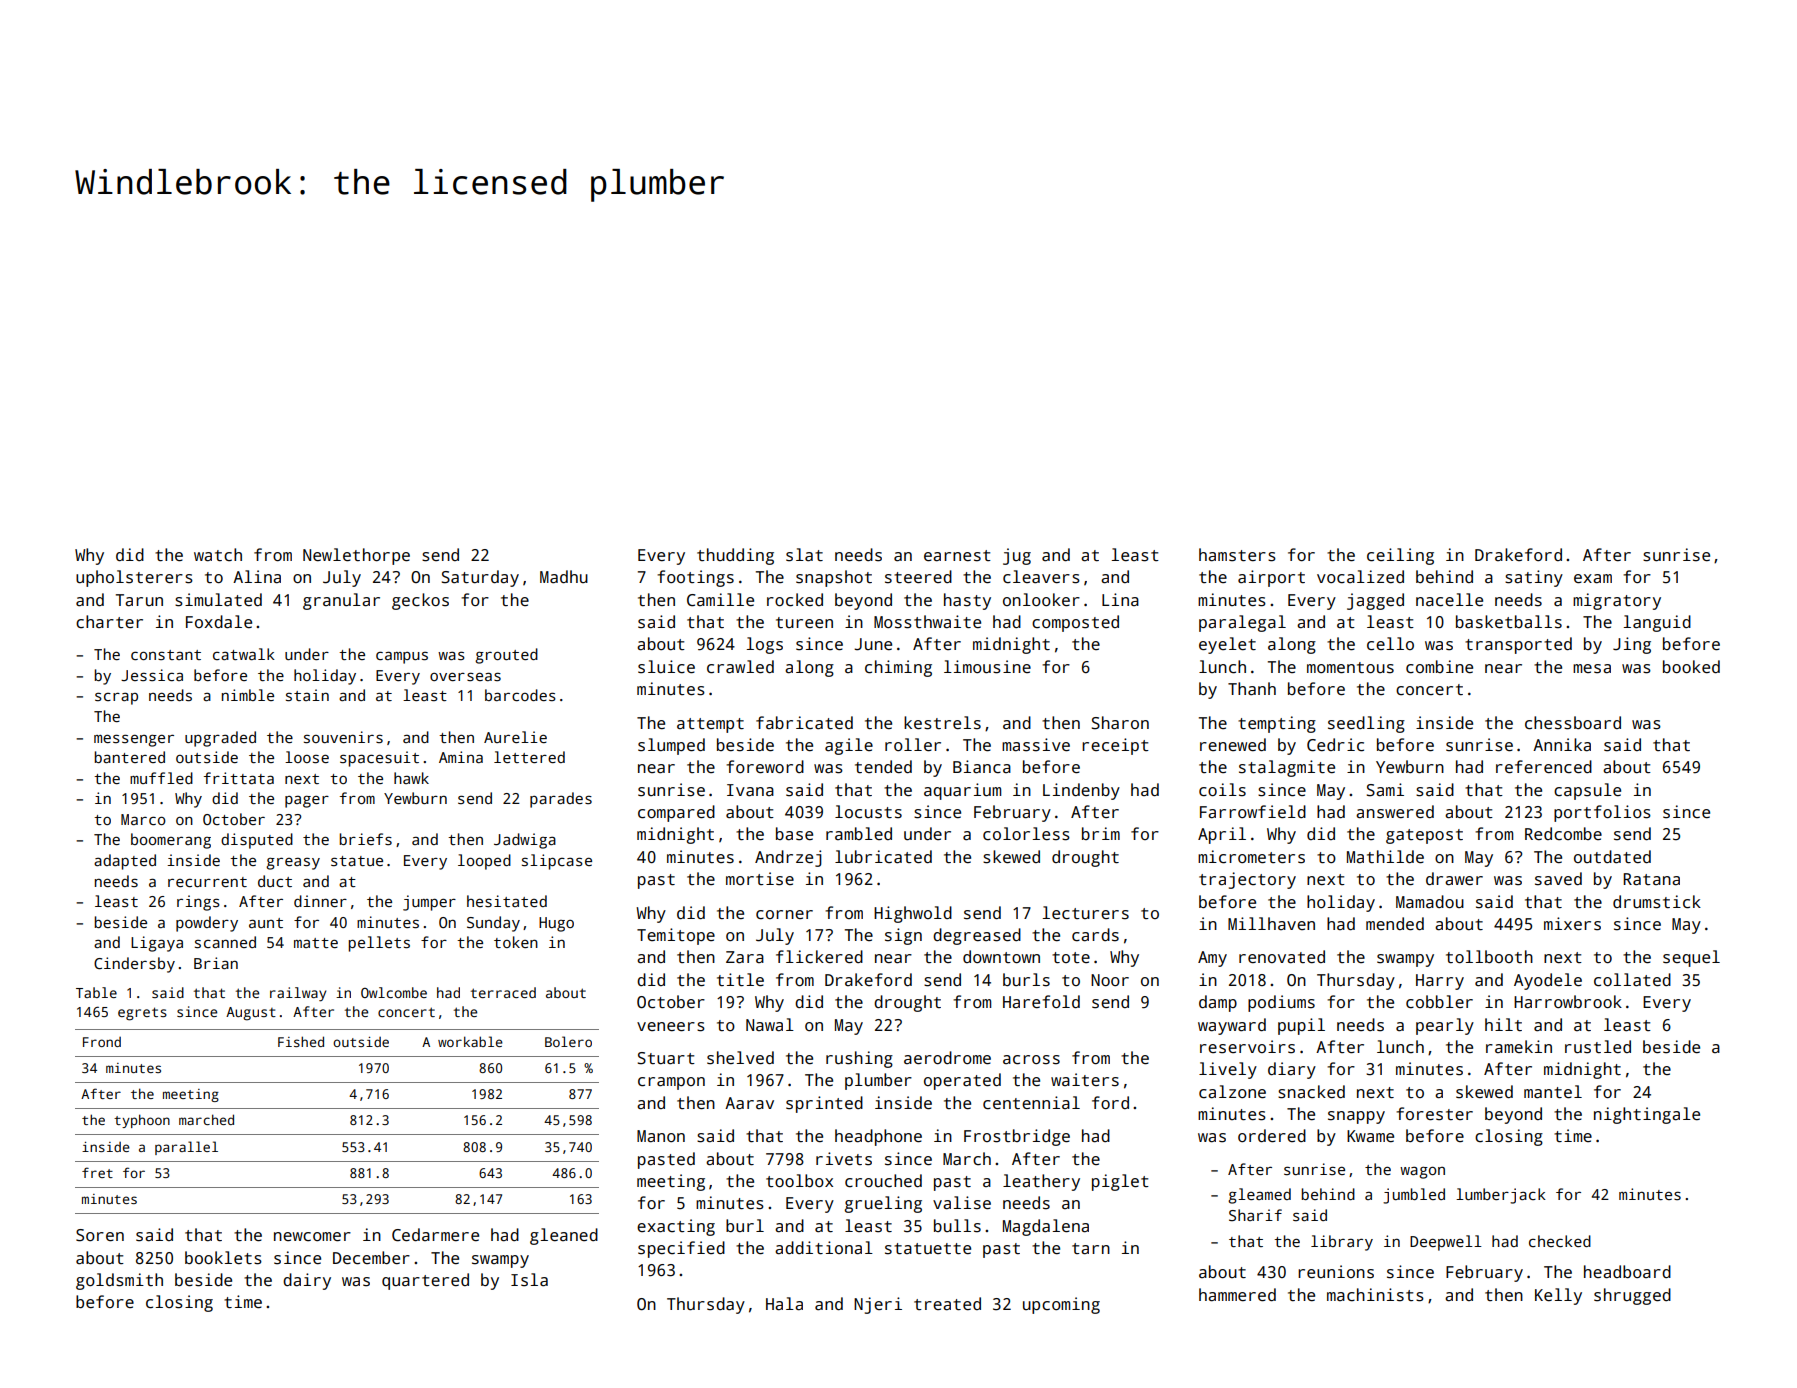 This screenshot has width=1797, height=1388. Describe the element at coordinates (97, 1172) in the screenshot. I see `fret` at that location.
